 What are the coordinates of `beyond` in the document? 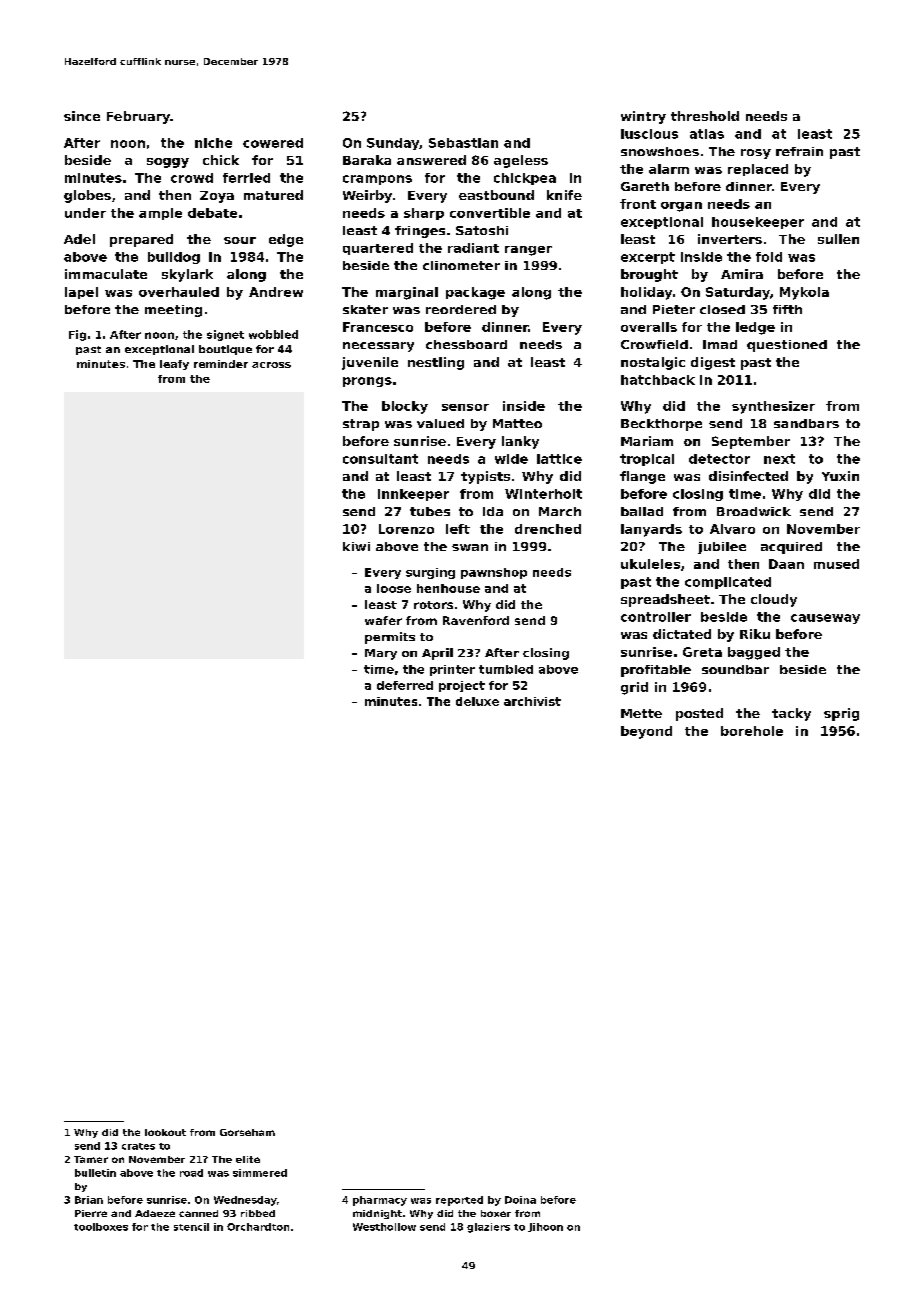 It's located at (646, 732).
